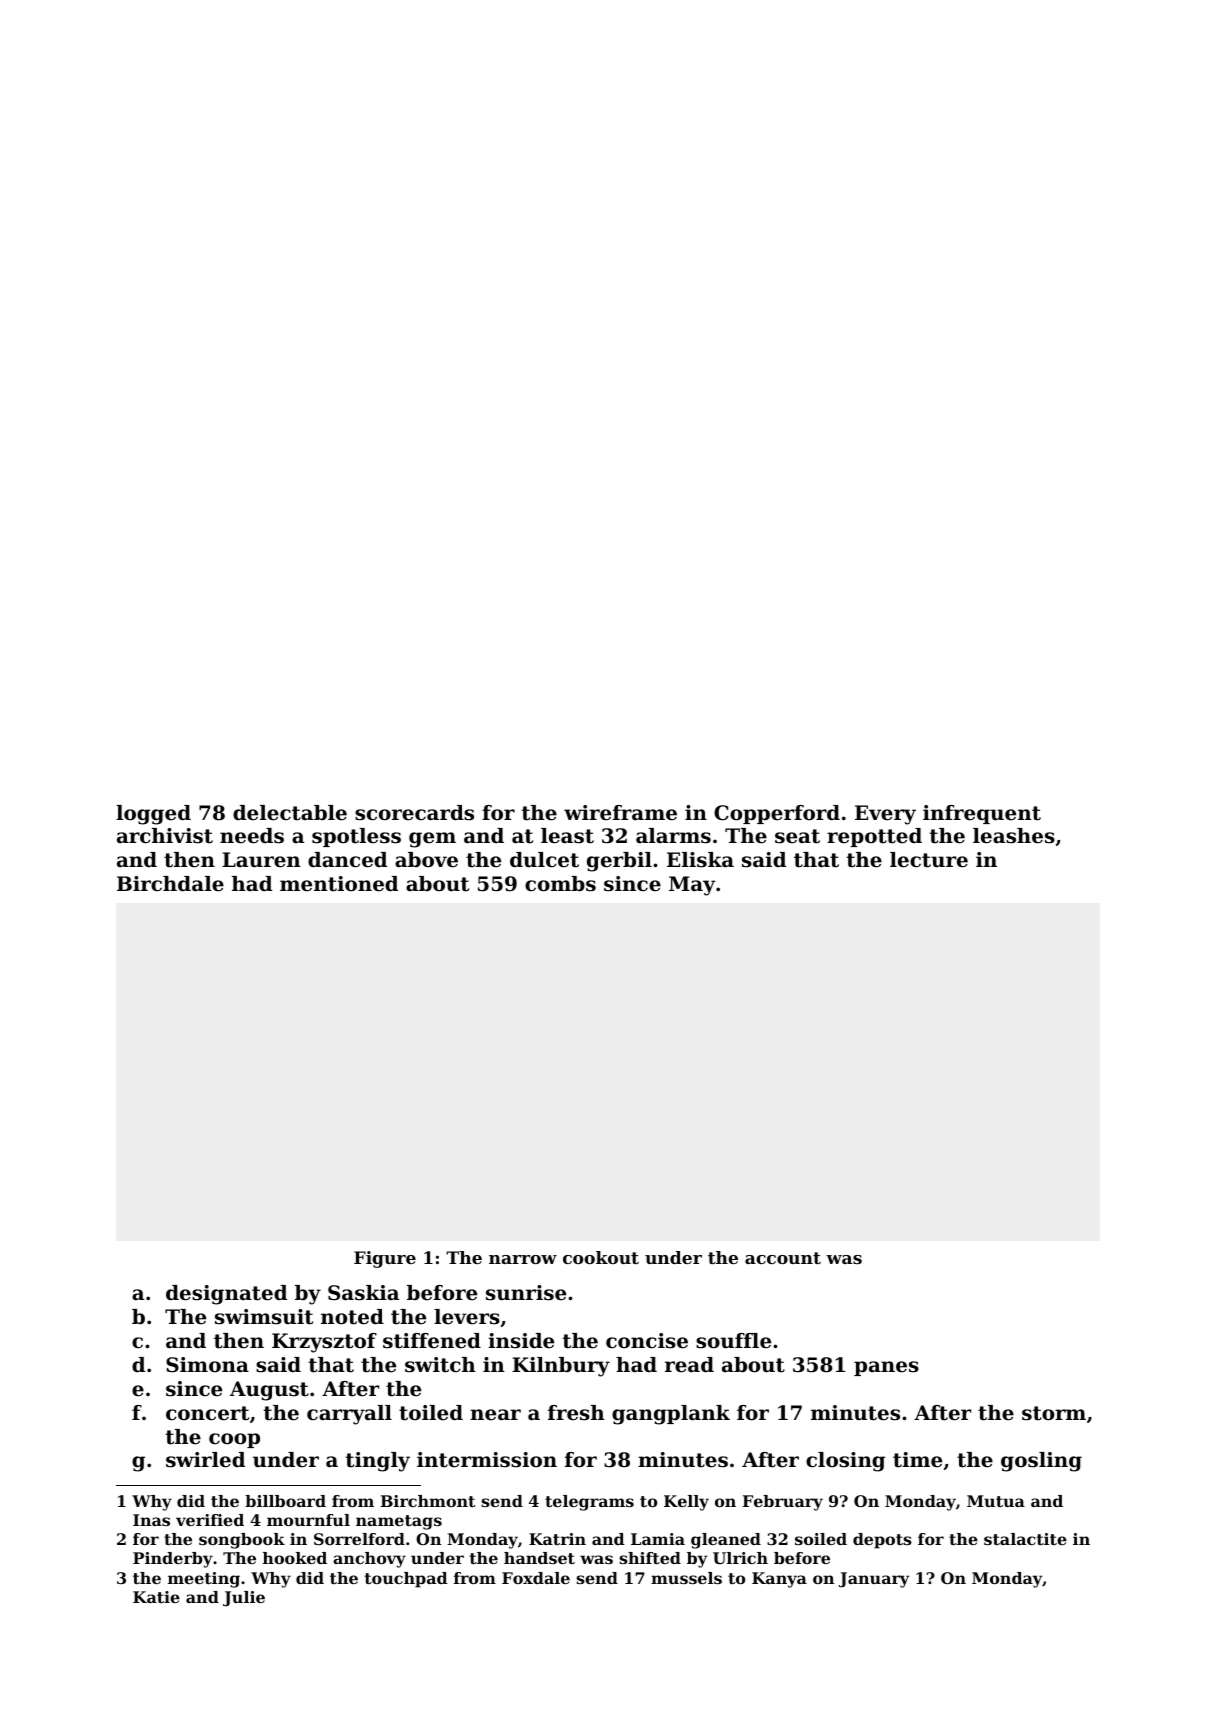  What do you see at coordinates (658, 1539) in the document?
I see `Lamia` at bounding box center [658, 1539].
